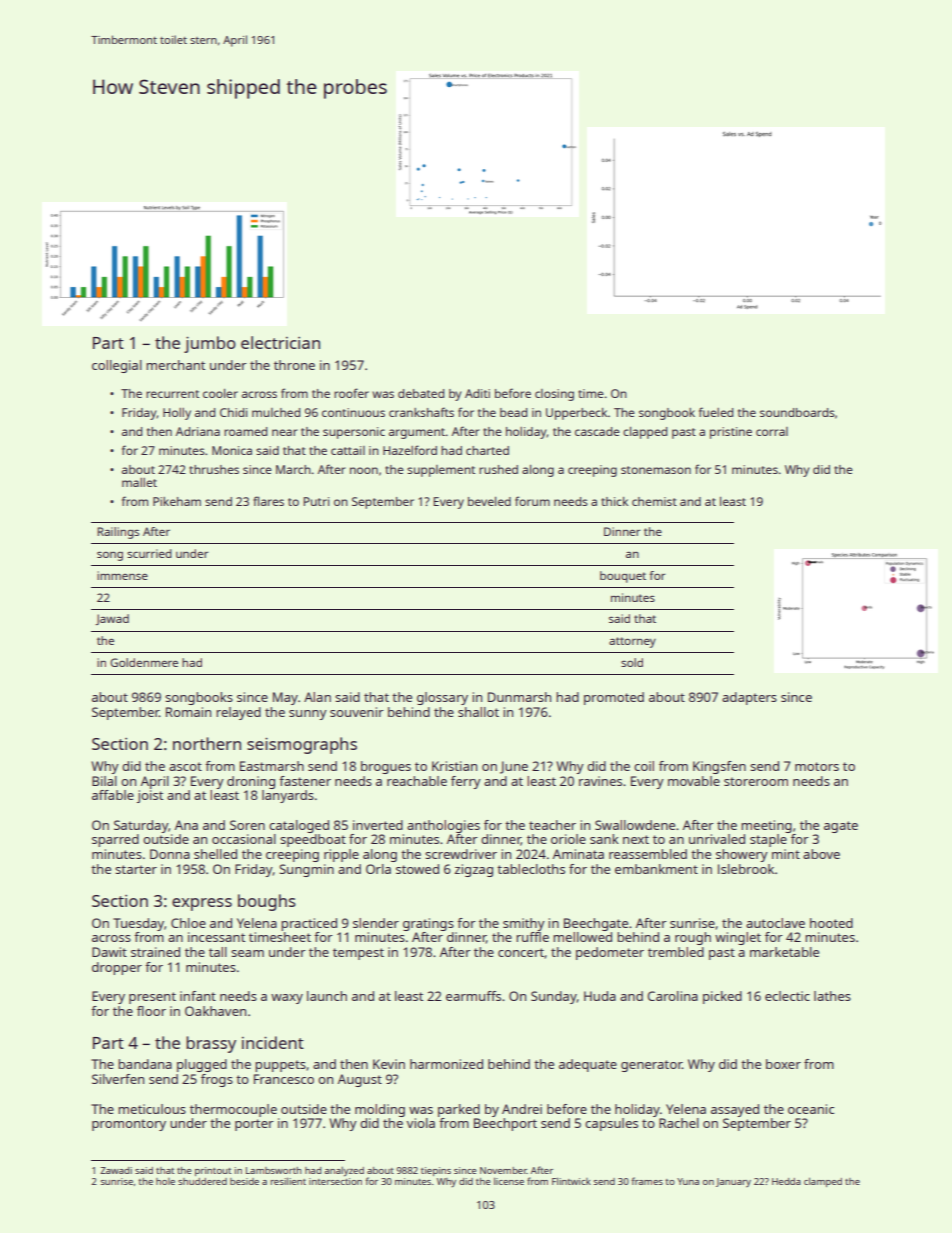 This screenshot has width=952, height=1233. I want to click on joist, so click(150, 796).
